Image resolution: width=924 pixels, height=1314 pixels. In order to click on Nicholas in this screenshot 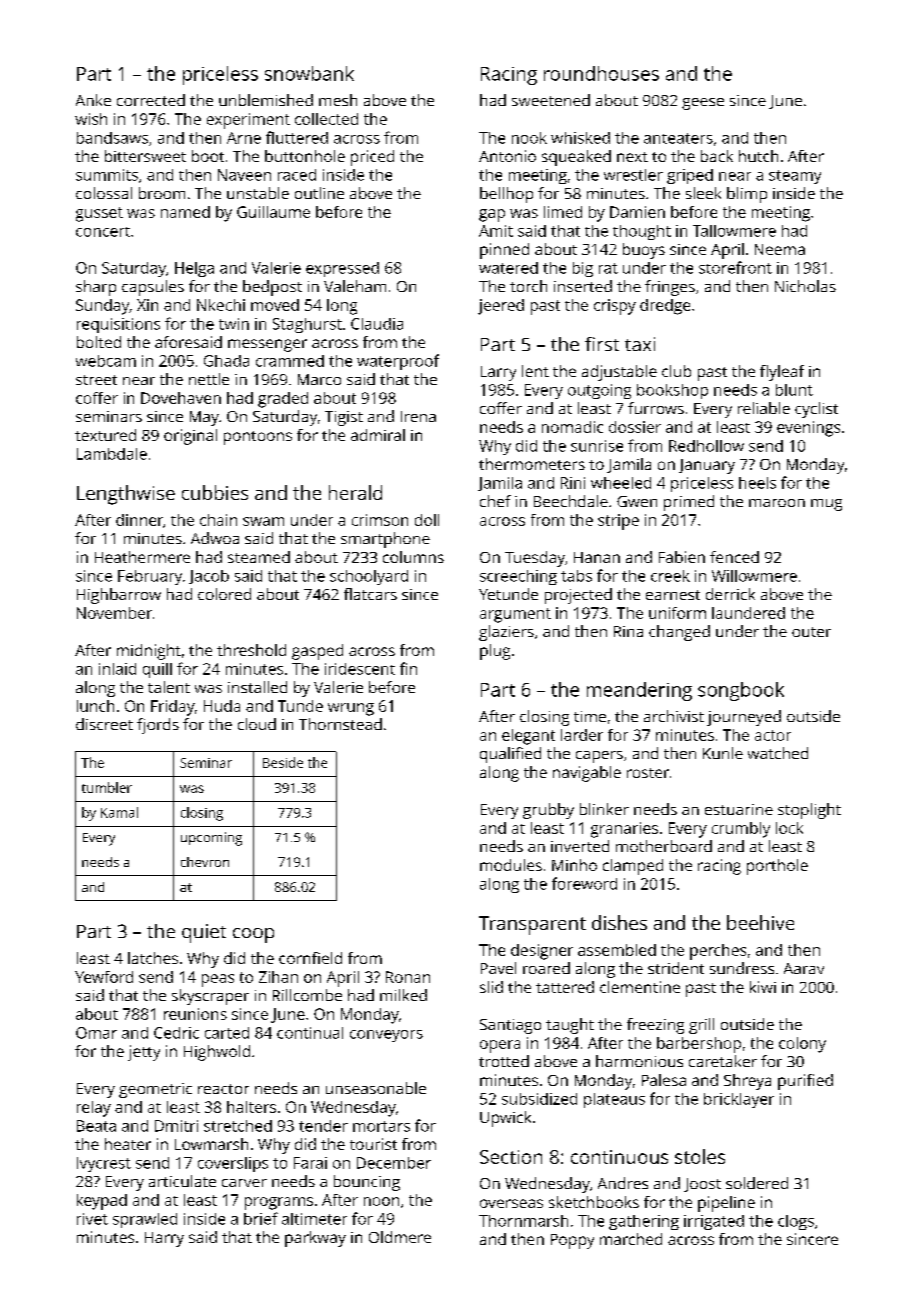, I will do `click(805, 286)`.
